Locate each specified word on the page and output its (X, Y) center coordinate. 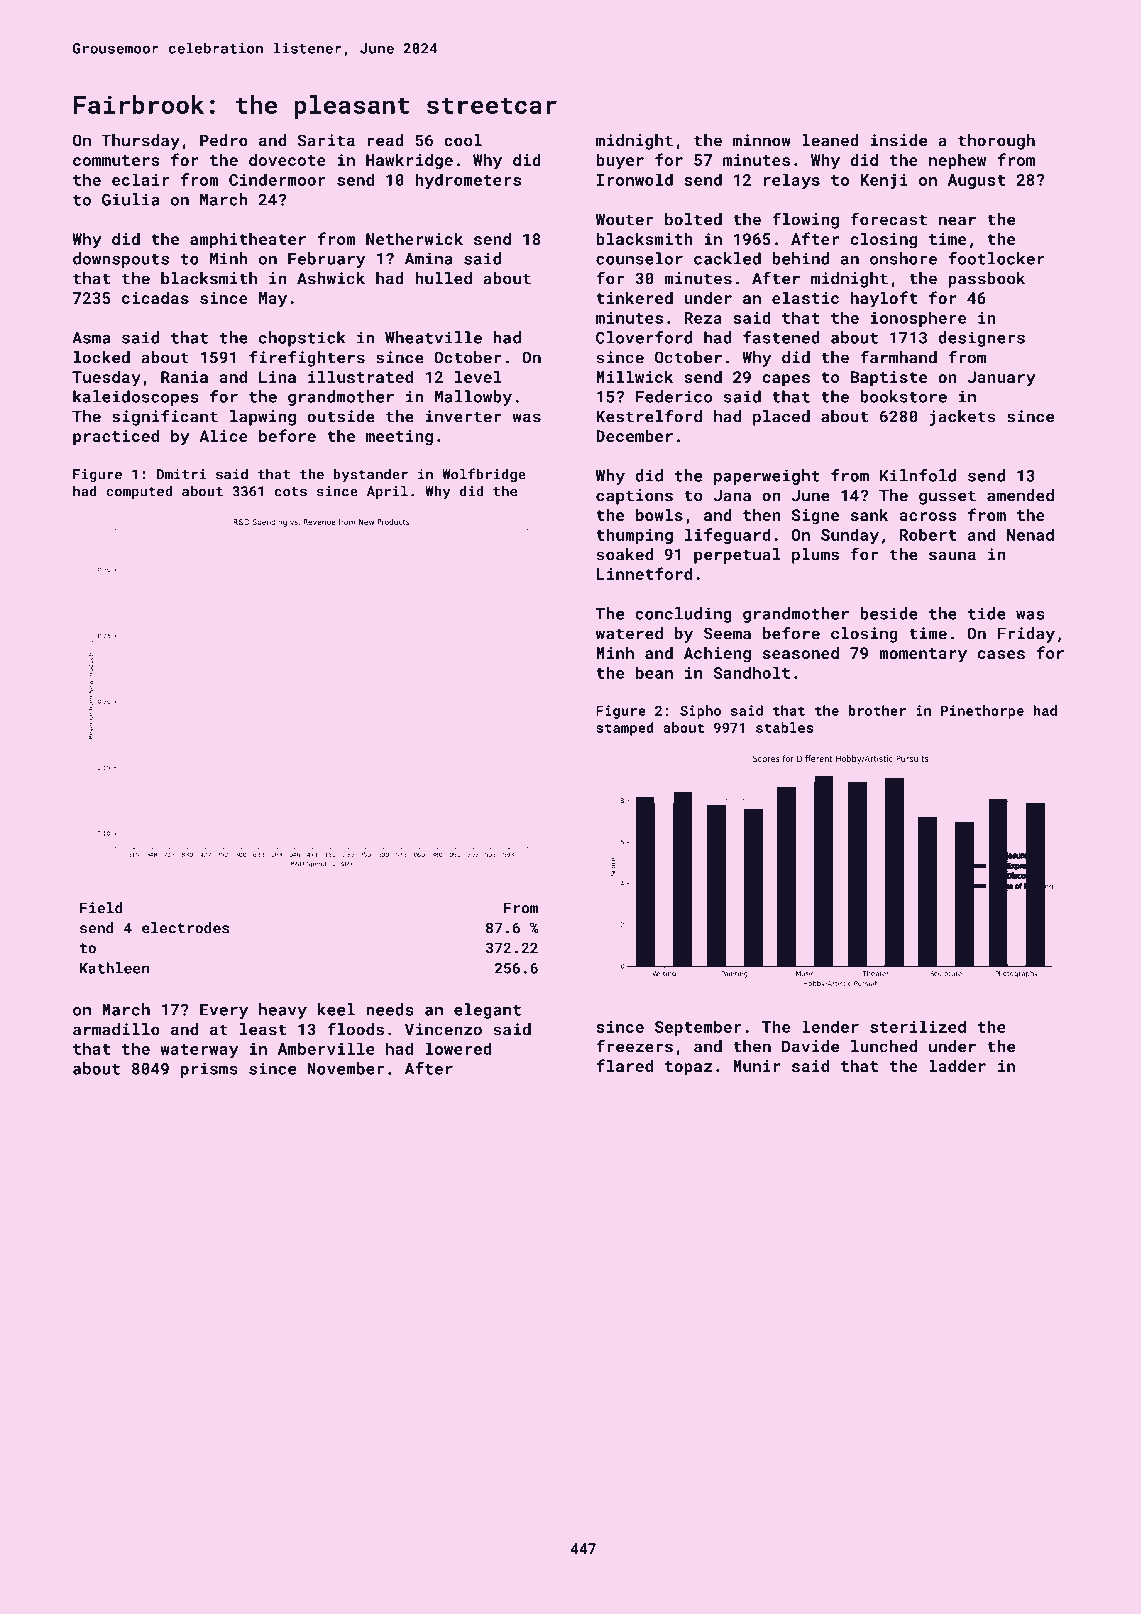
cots (291, 492)
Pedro (224, 140)
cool (463, 140)
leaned (830, 140)
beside (889, 613)
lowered (459, 1048)
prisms (209, 1070)
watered (629, 633)
